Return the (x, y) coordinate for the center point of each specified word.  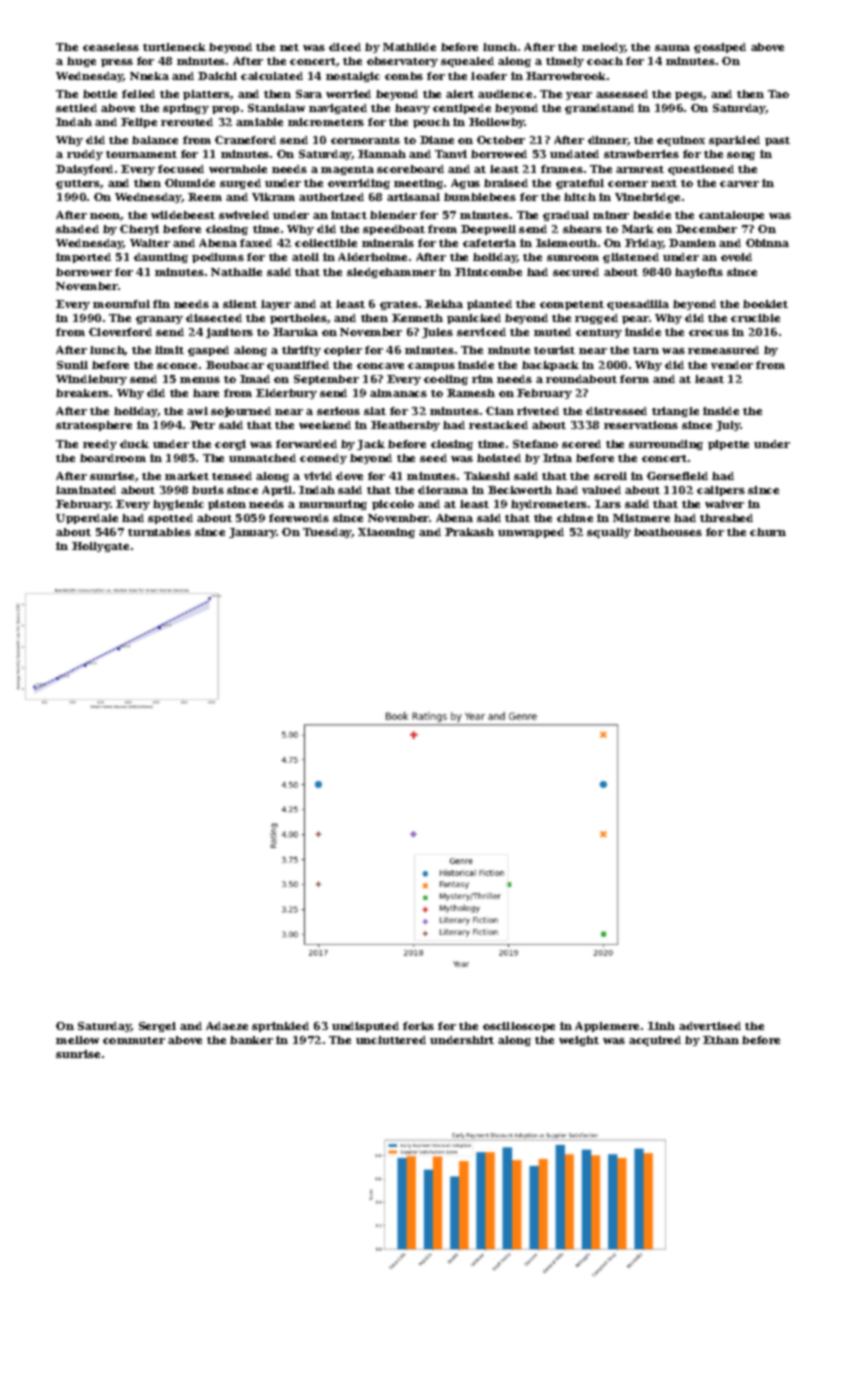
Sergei (157, 1027)
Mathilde (409, 47)
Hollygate (100, 547)
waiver (724, 504)
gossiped (720, 48)
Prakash (469, 532)
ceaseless (111, 47)
